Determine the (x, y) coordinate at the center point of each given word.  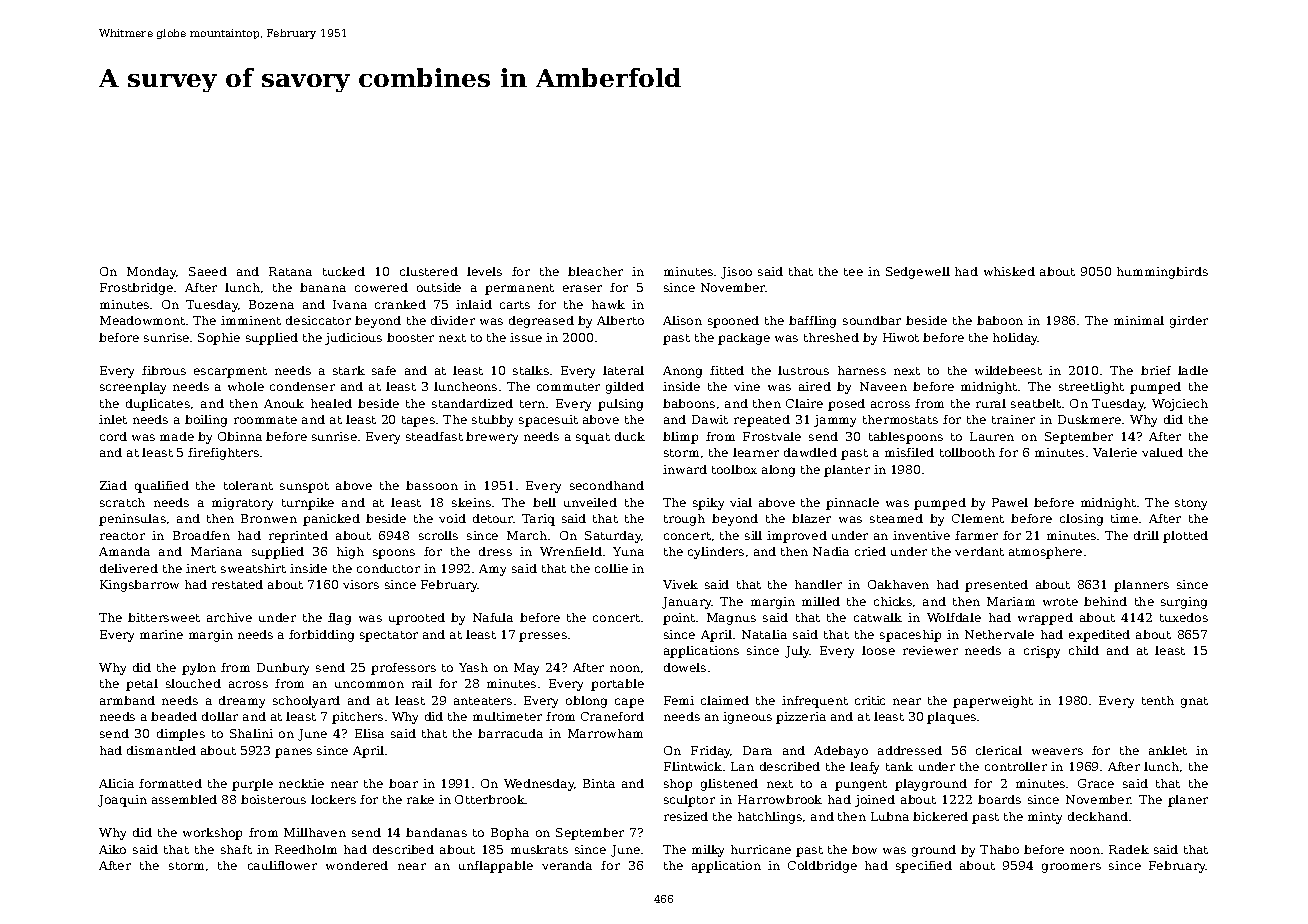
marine (161, 634)
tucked (344, 271)
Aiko (112, 849)
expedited (1099, 636)
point (679, 619)
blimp (680, 438)
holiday (1015, 339)
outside (439, 287)
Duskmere (1089, 419)
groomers (1071, 868)
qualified (162, 487)
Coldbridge (822, 867)
